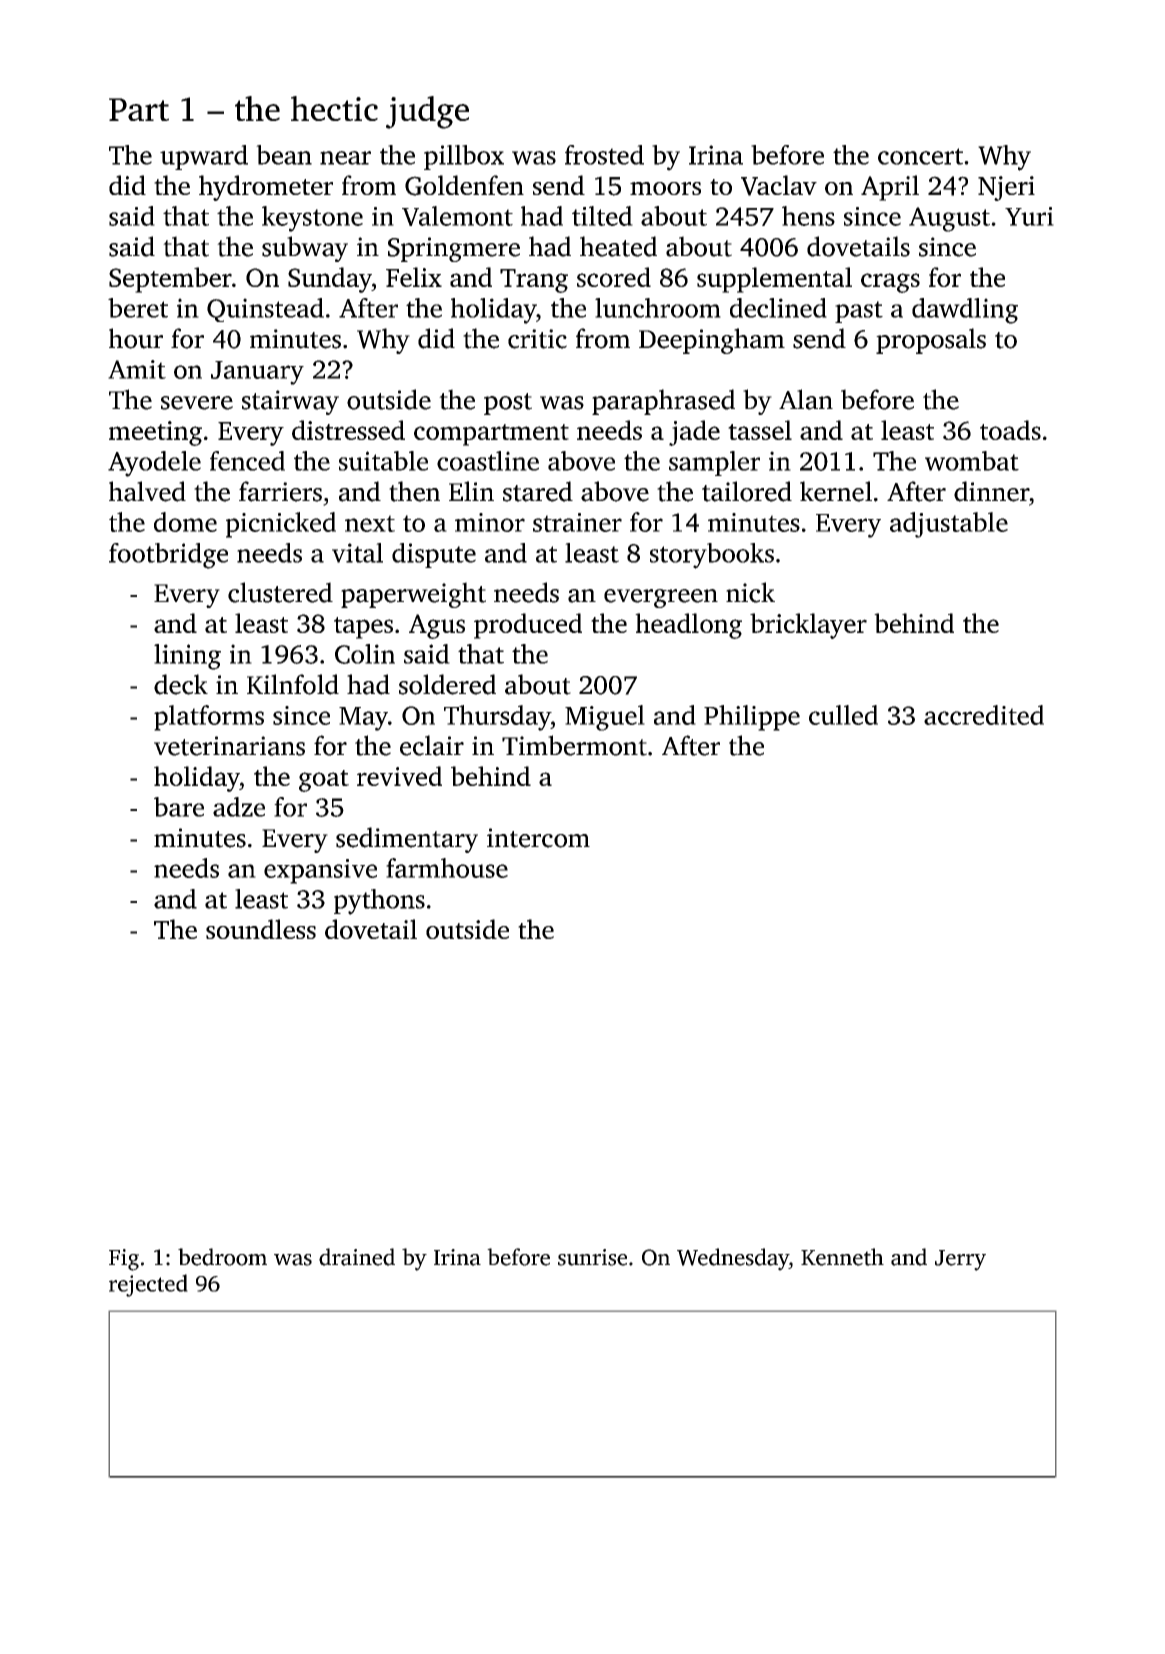 This screenshot has width=1165, height=1654. What do you see at coordinates (136, 338) in the screenshot?
I see `hour` at bounding box center [136, 338].
